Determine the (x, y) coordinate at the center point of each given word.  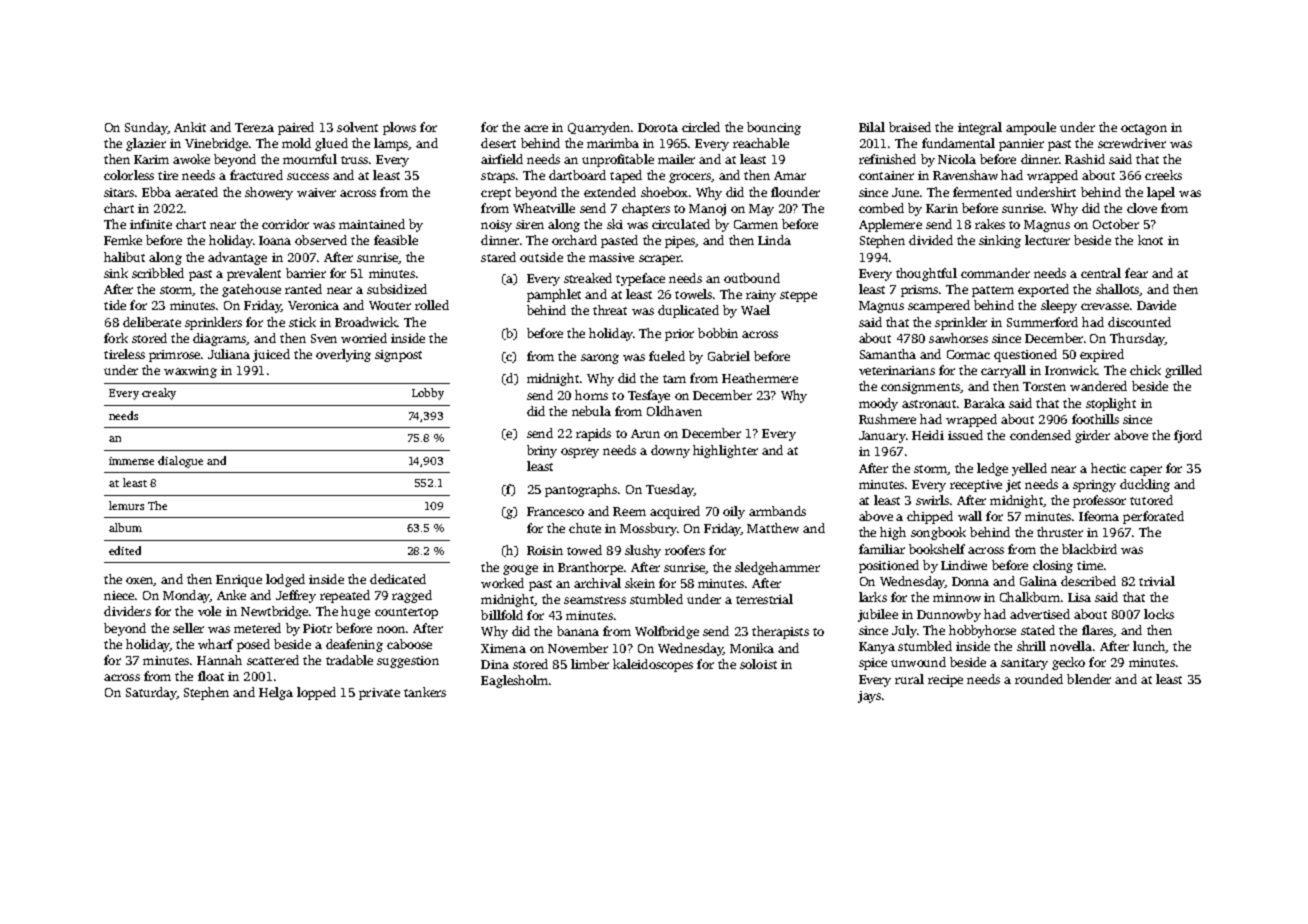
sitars (119, 192)
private (379, 694)
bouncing (774, 128)
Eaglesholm (514, 681)
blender (1089, 679)
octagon (1144, 129)
